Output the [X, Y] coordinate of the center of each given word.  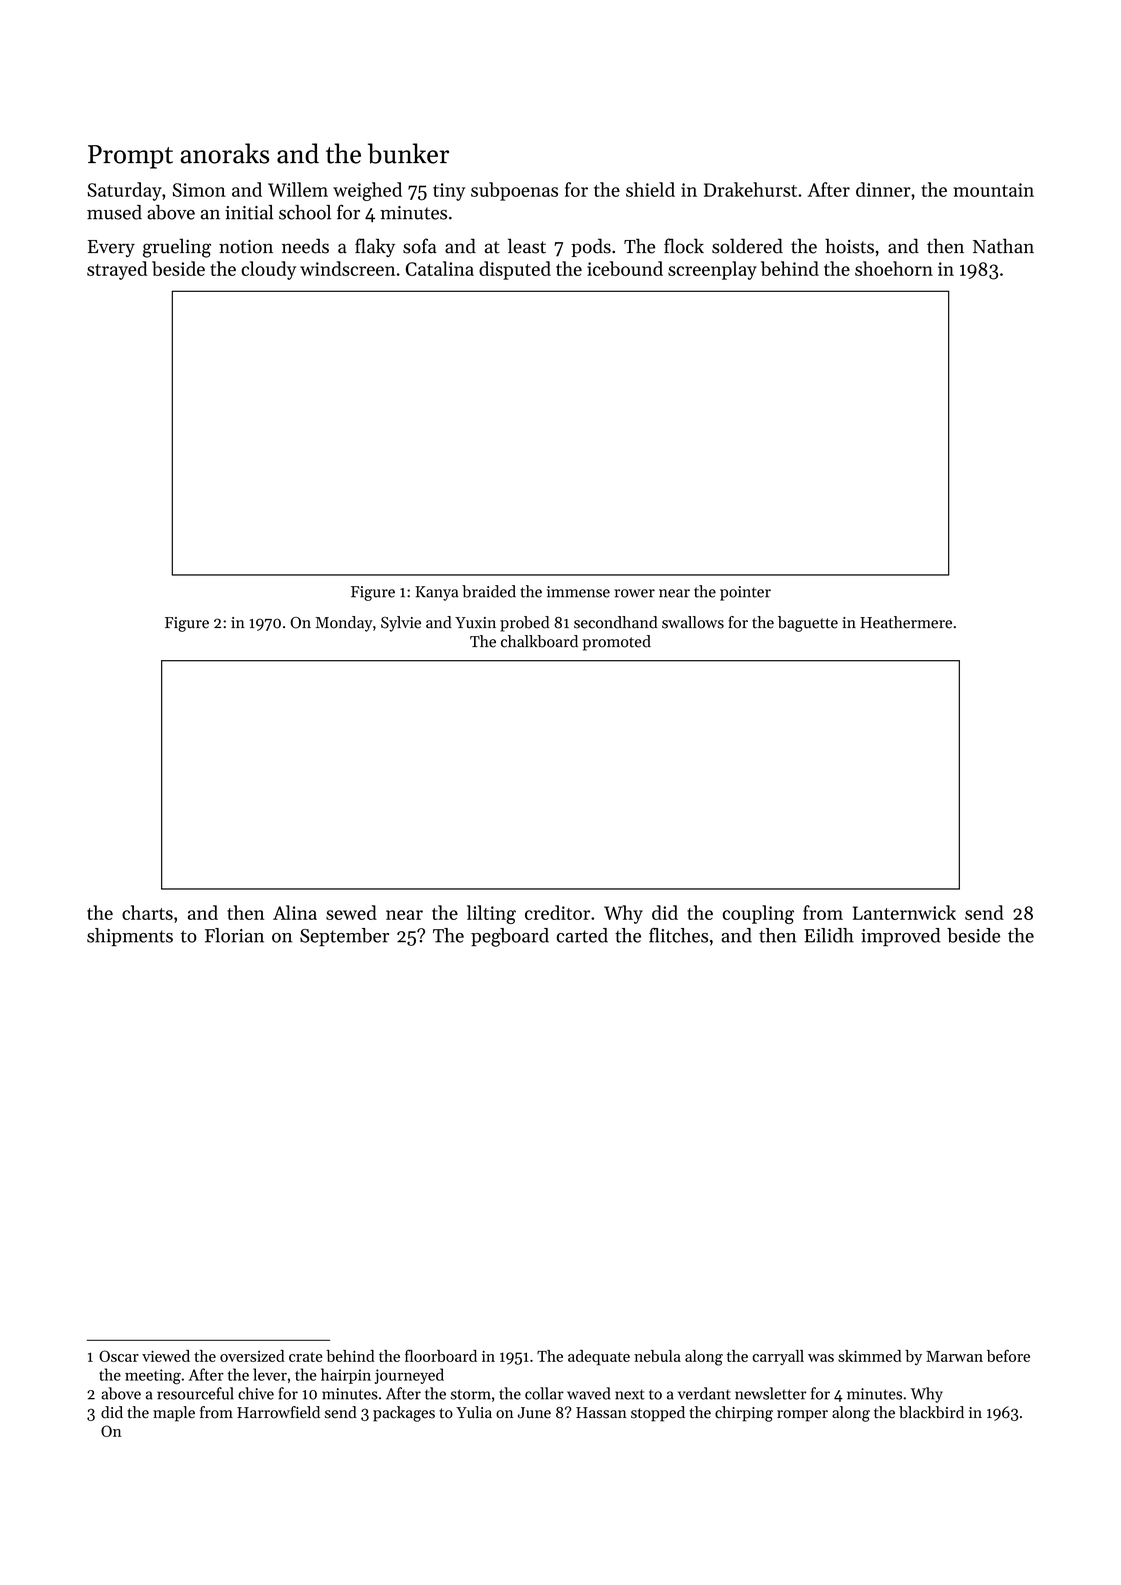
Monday [344, 624]
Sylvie [401, 624]
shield [650, 189]
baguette [808, 624]
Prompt [130, 157]
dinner [883, 189]
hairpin [346, 1376]
